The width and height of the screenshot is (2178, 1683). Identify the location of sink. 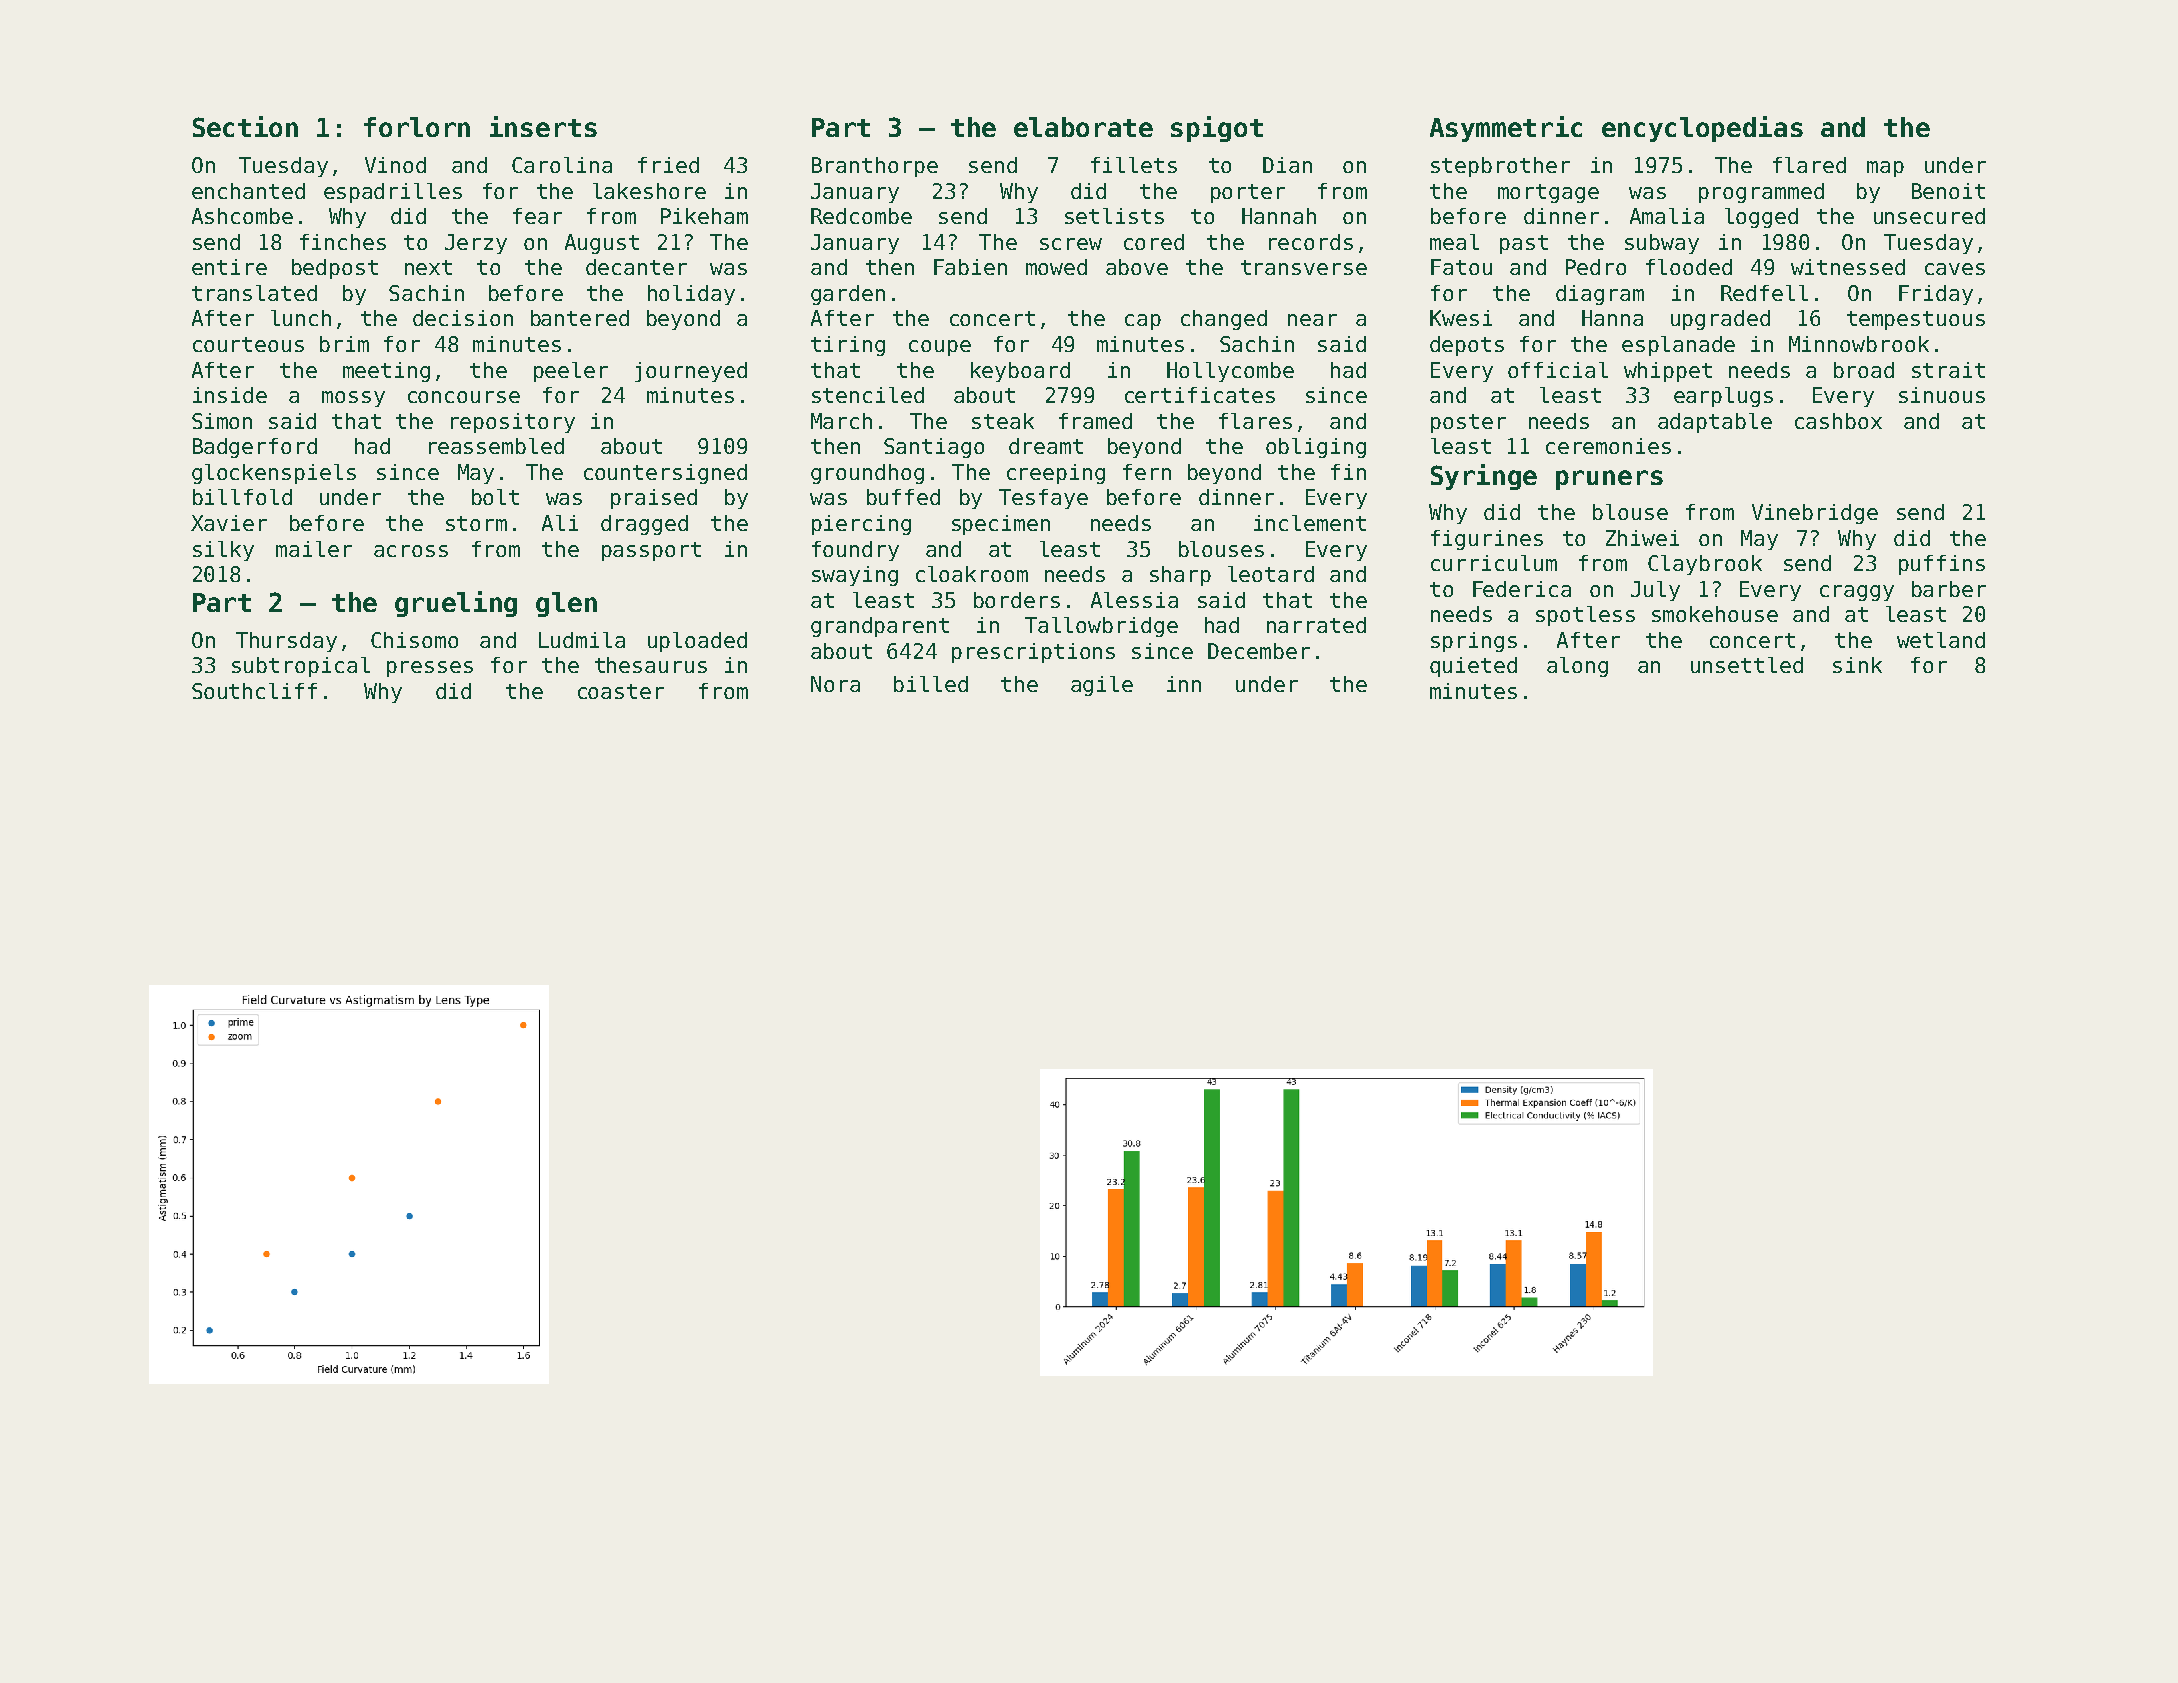
(1857, 665).
